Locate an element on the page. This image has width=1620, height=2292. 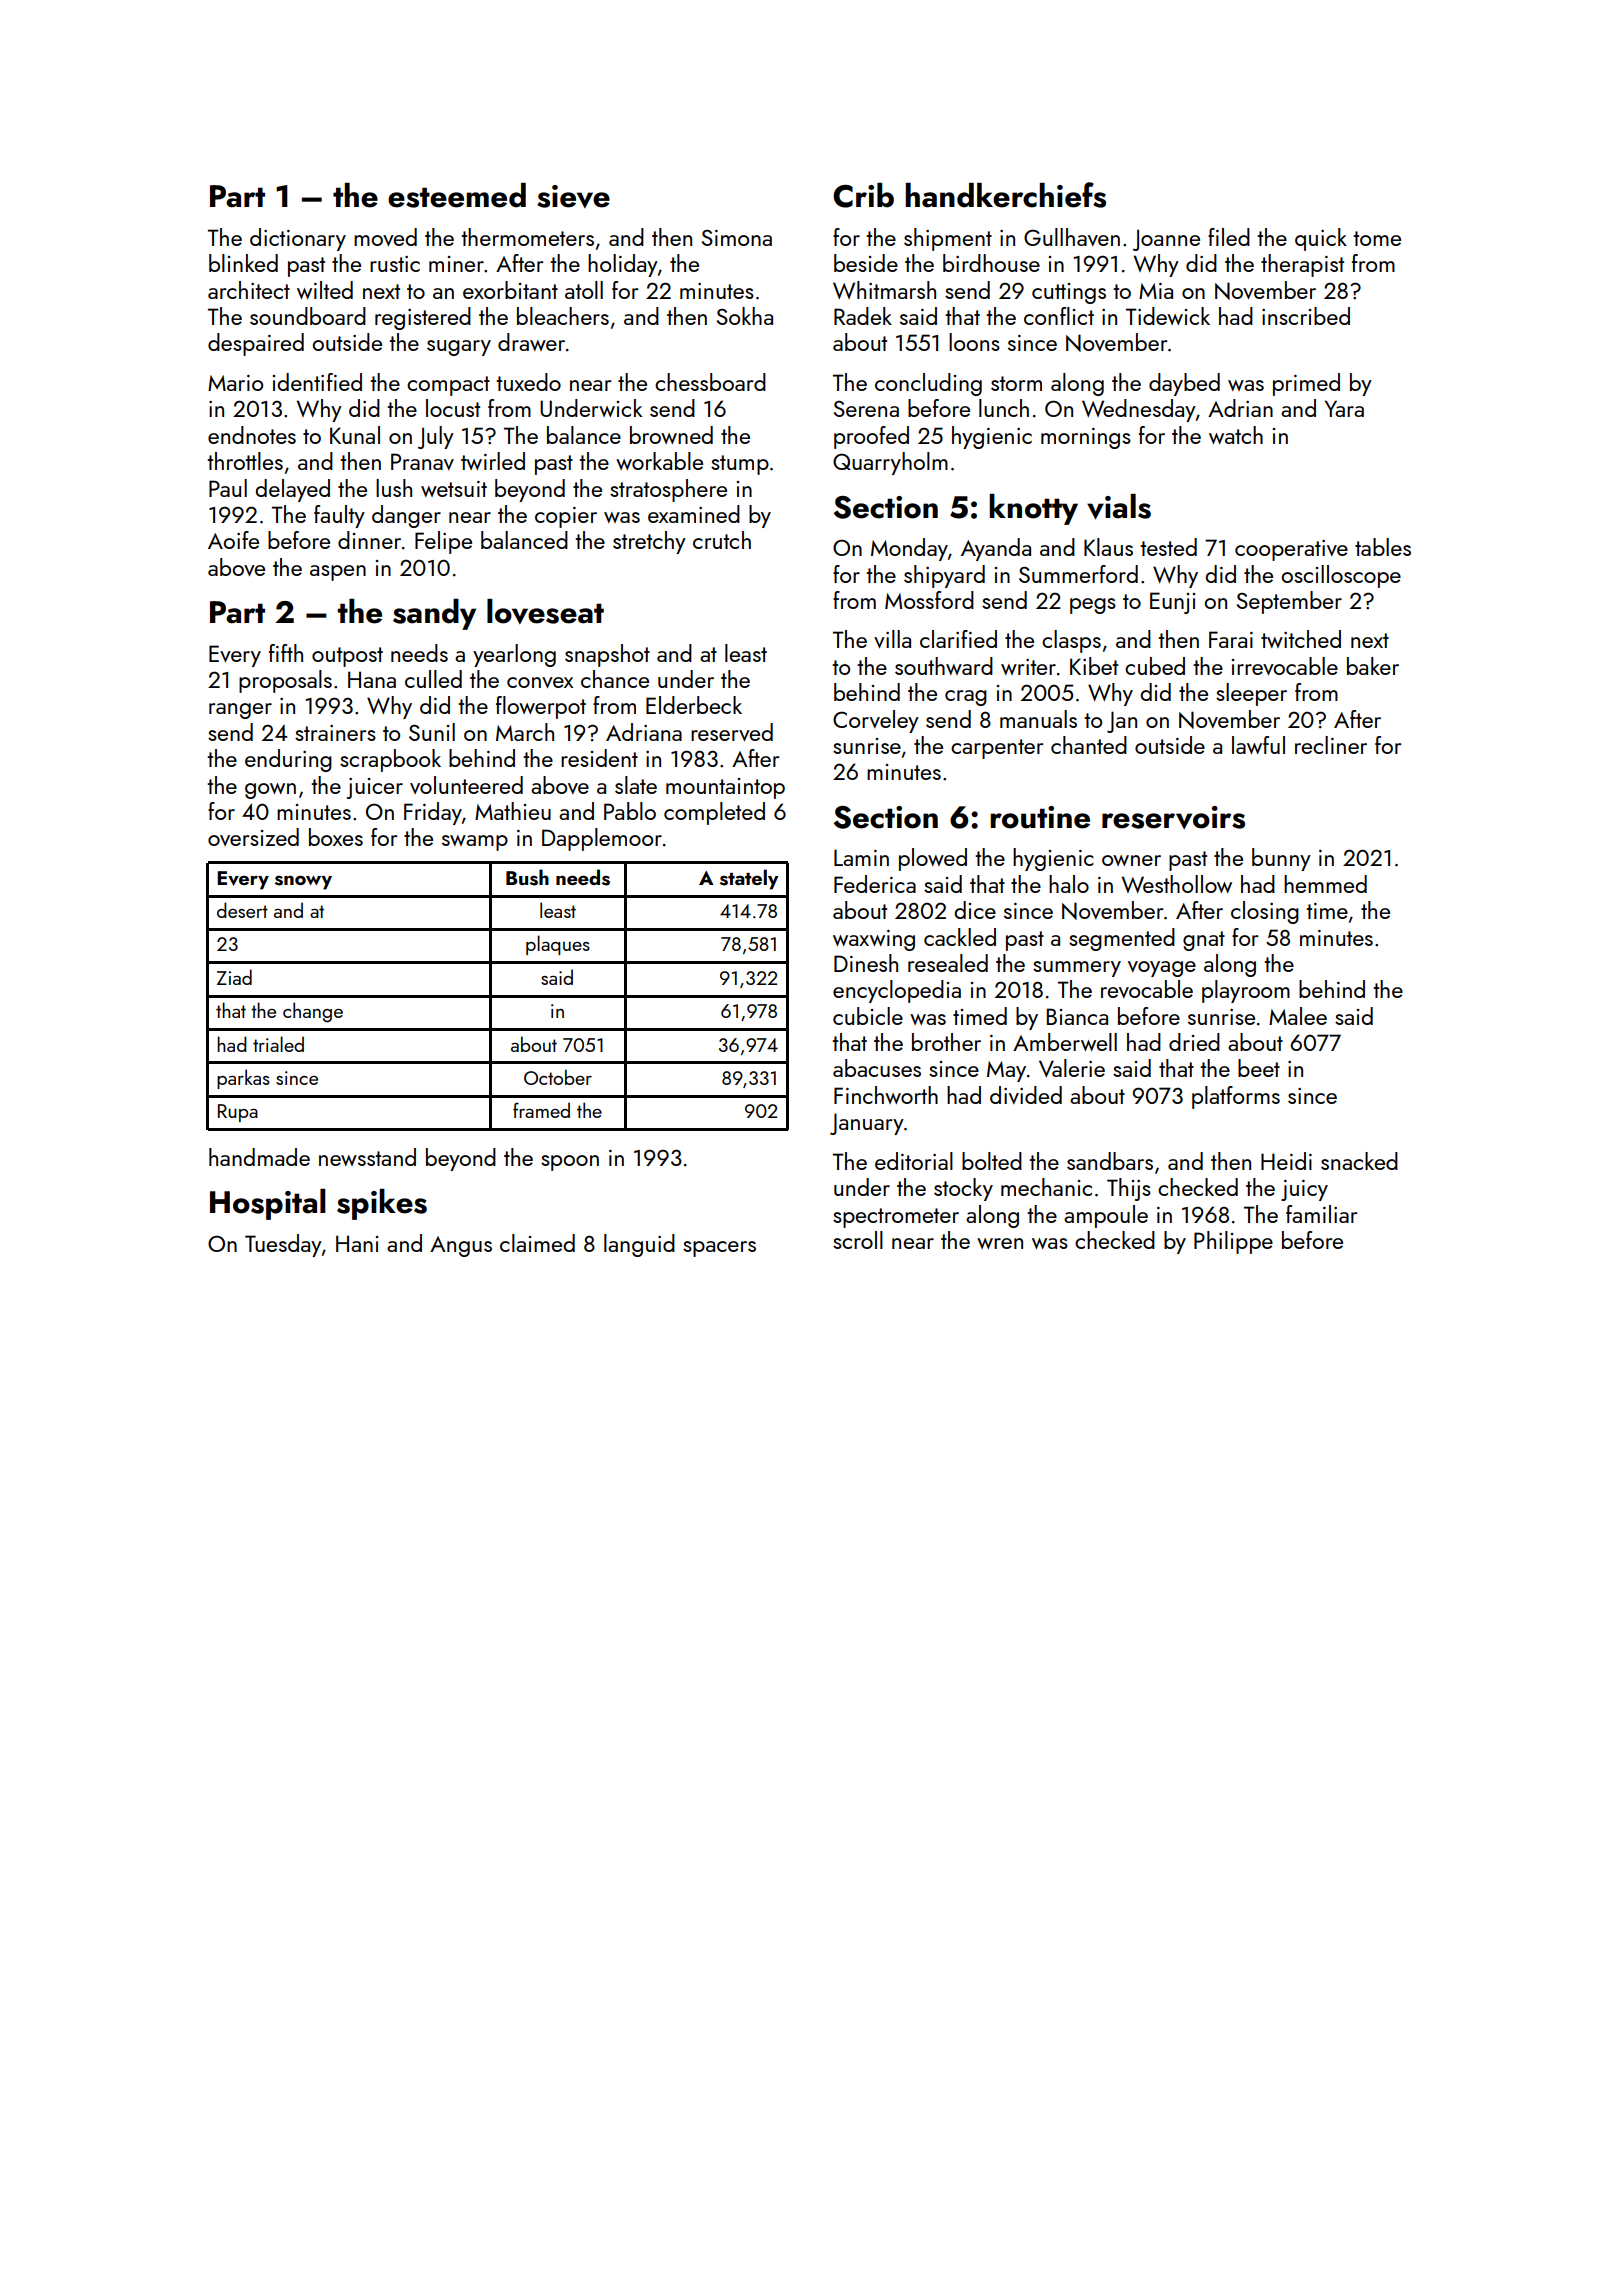
wren is located at coordinates (1000, 1243).
